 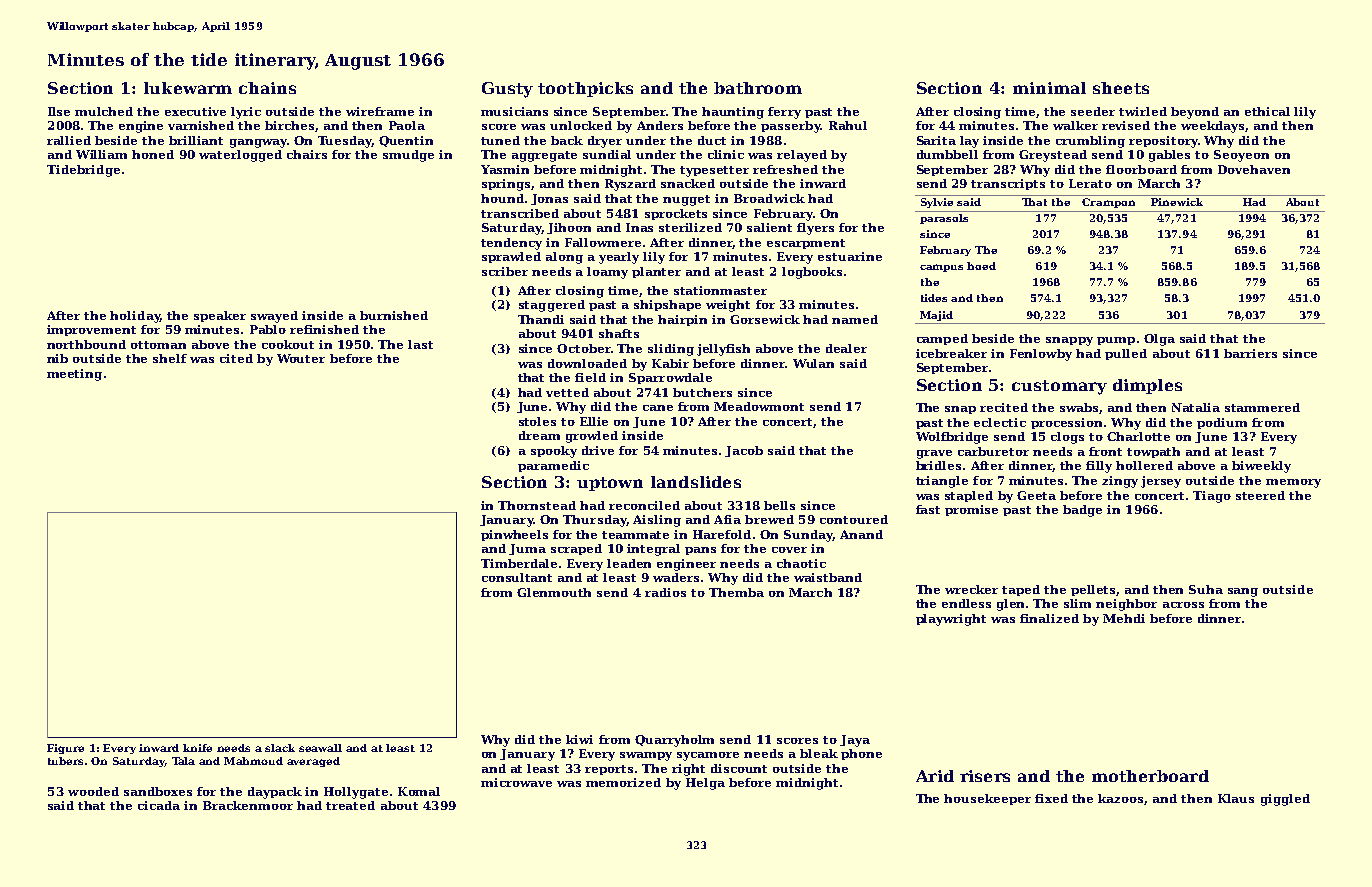 I want to click on Jacob, so click(x=744, y=451).
